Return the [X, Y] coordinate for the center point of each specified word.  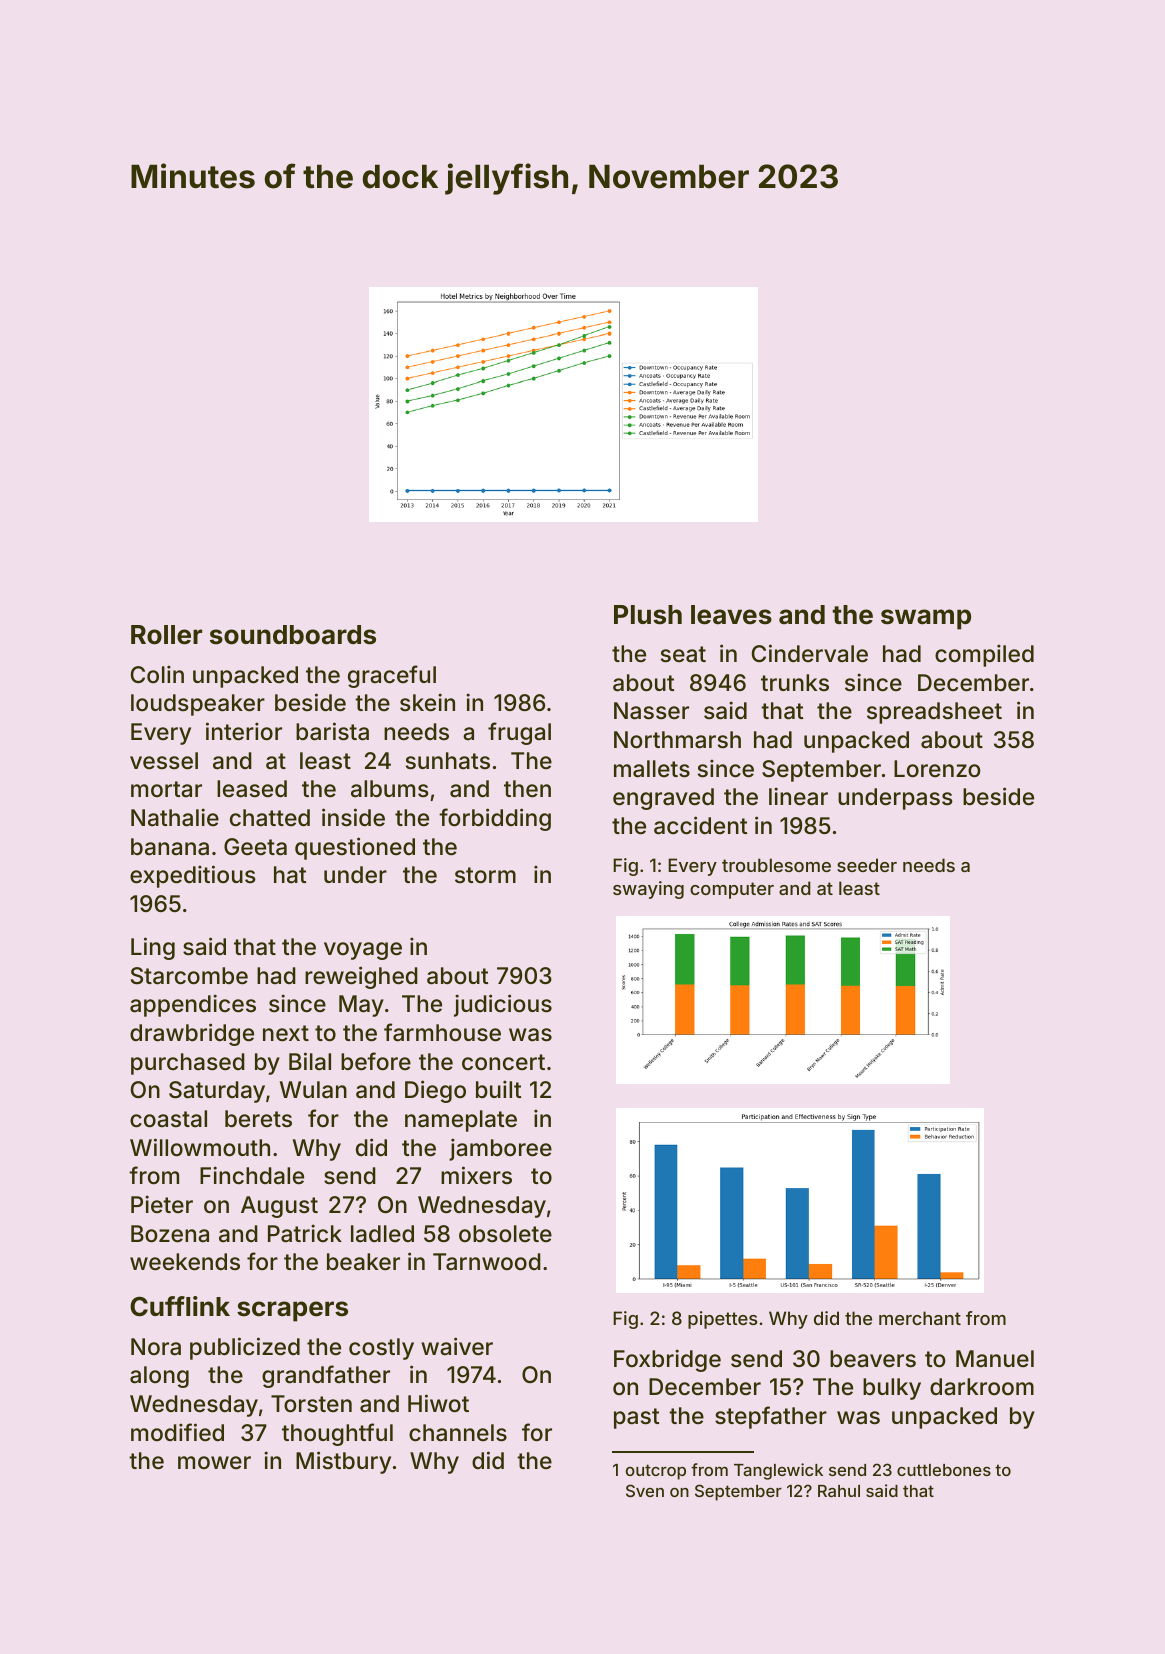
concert [503, 1062]
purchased [188, 1064]
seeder [867, 865]
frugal [519, 733]
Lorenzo [937, 769]
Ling [153, 948]
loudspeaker [198, 705]
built [498, 1089]
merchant [920, 1318]
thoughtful [337, 1434]
